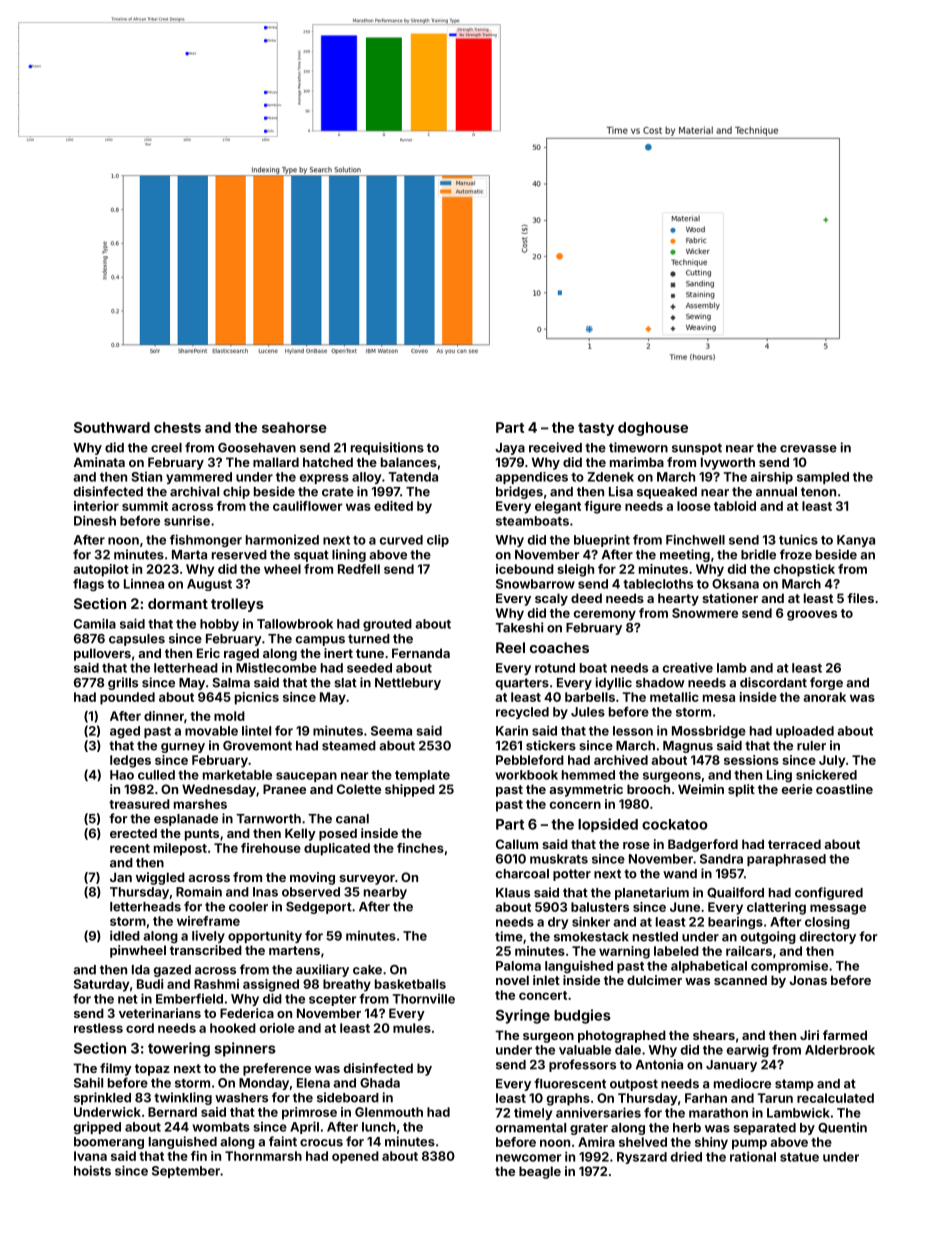 This screenshot has height=1233, width=952. Describe the element at coordinates (183, 748) in the screenshot. I see `gurney` at that location.
